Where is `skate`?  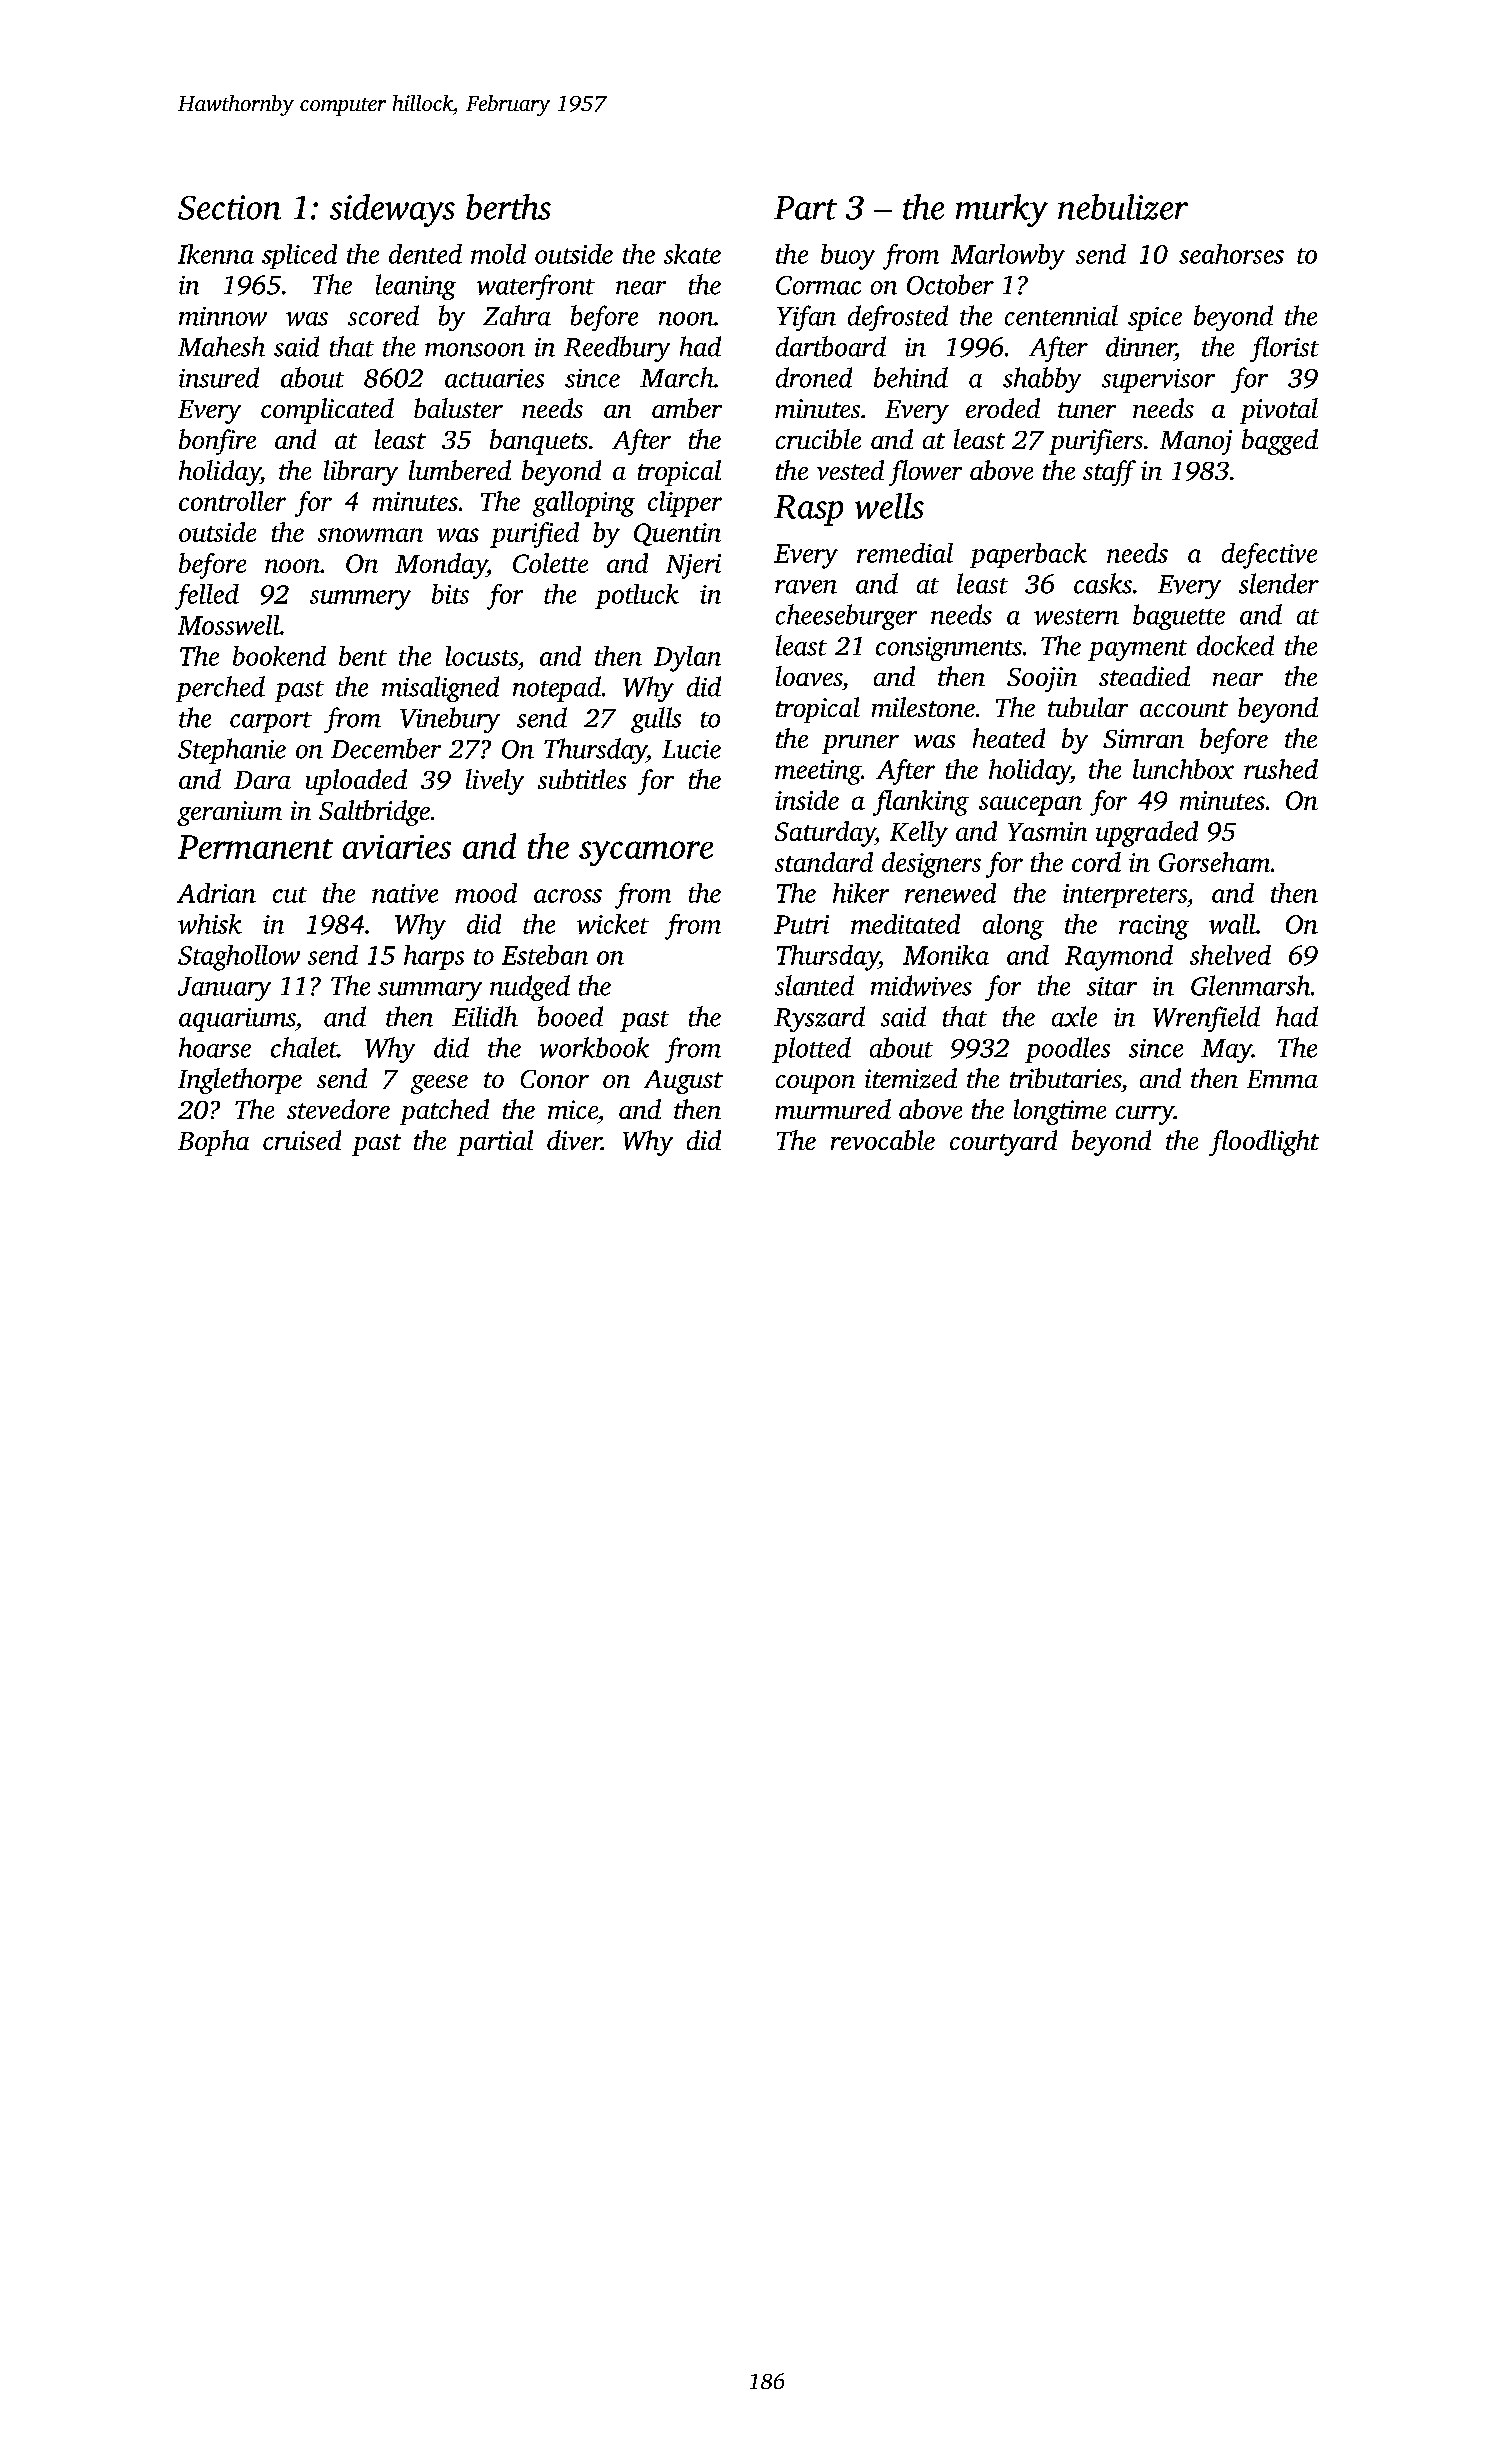
skate is located at coordinates (692, 254).
